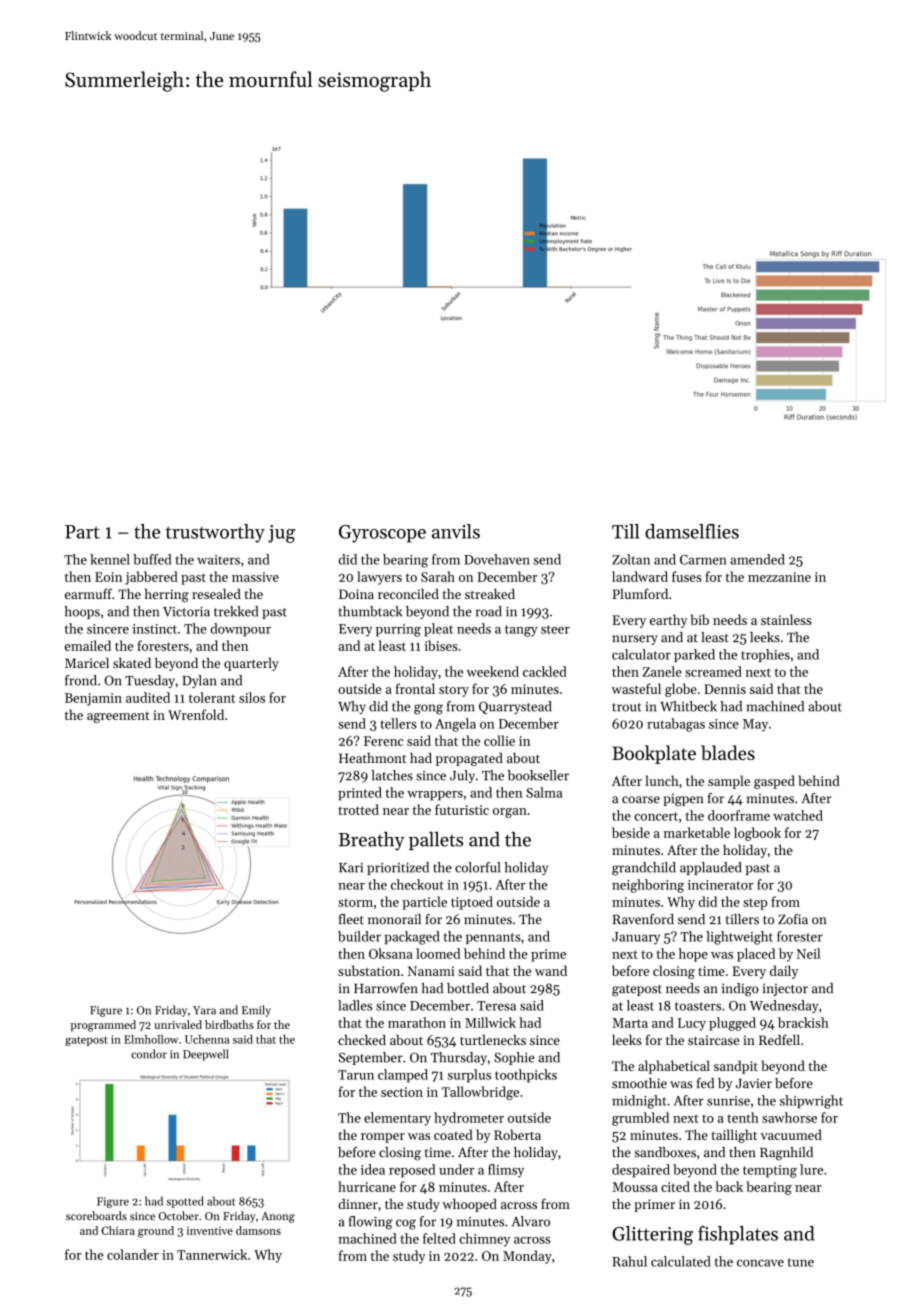 Image resolution: width=908 pixels, height=1316 pixels. Describe the element at coordinates (88, 593) in the image. I see `earmuff` at that location.
